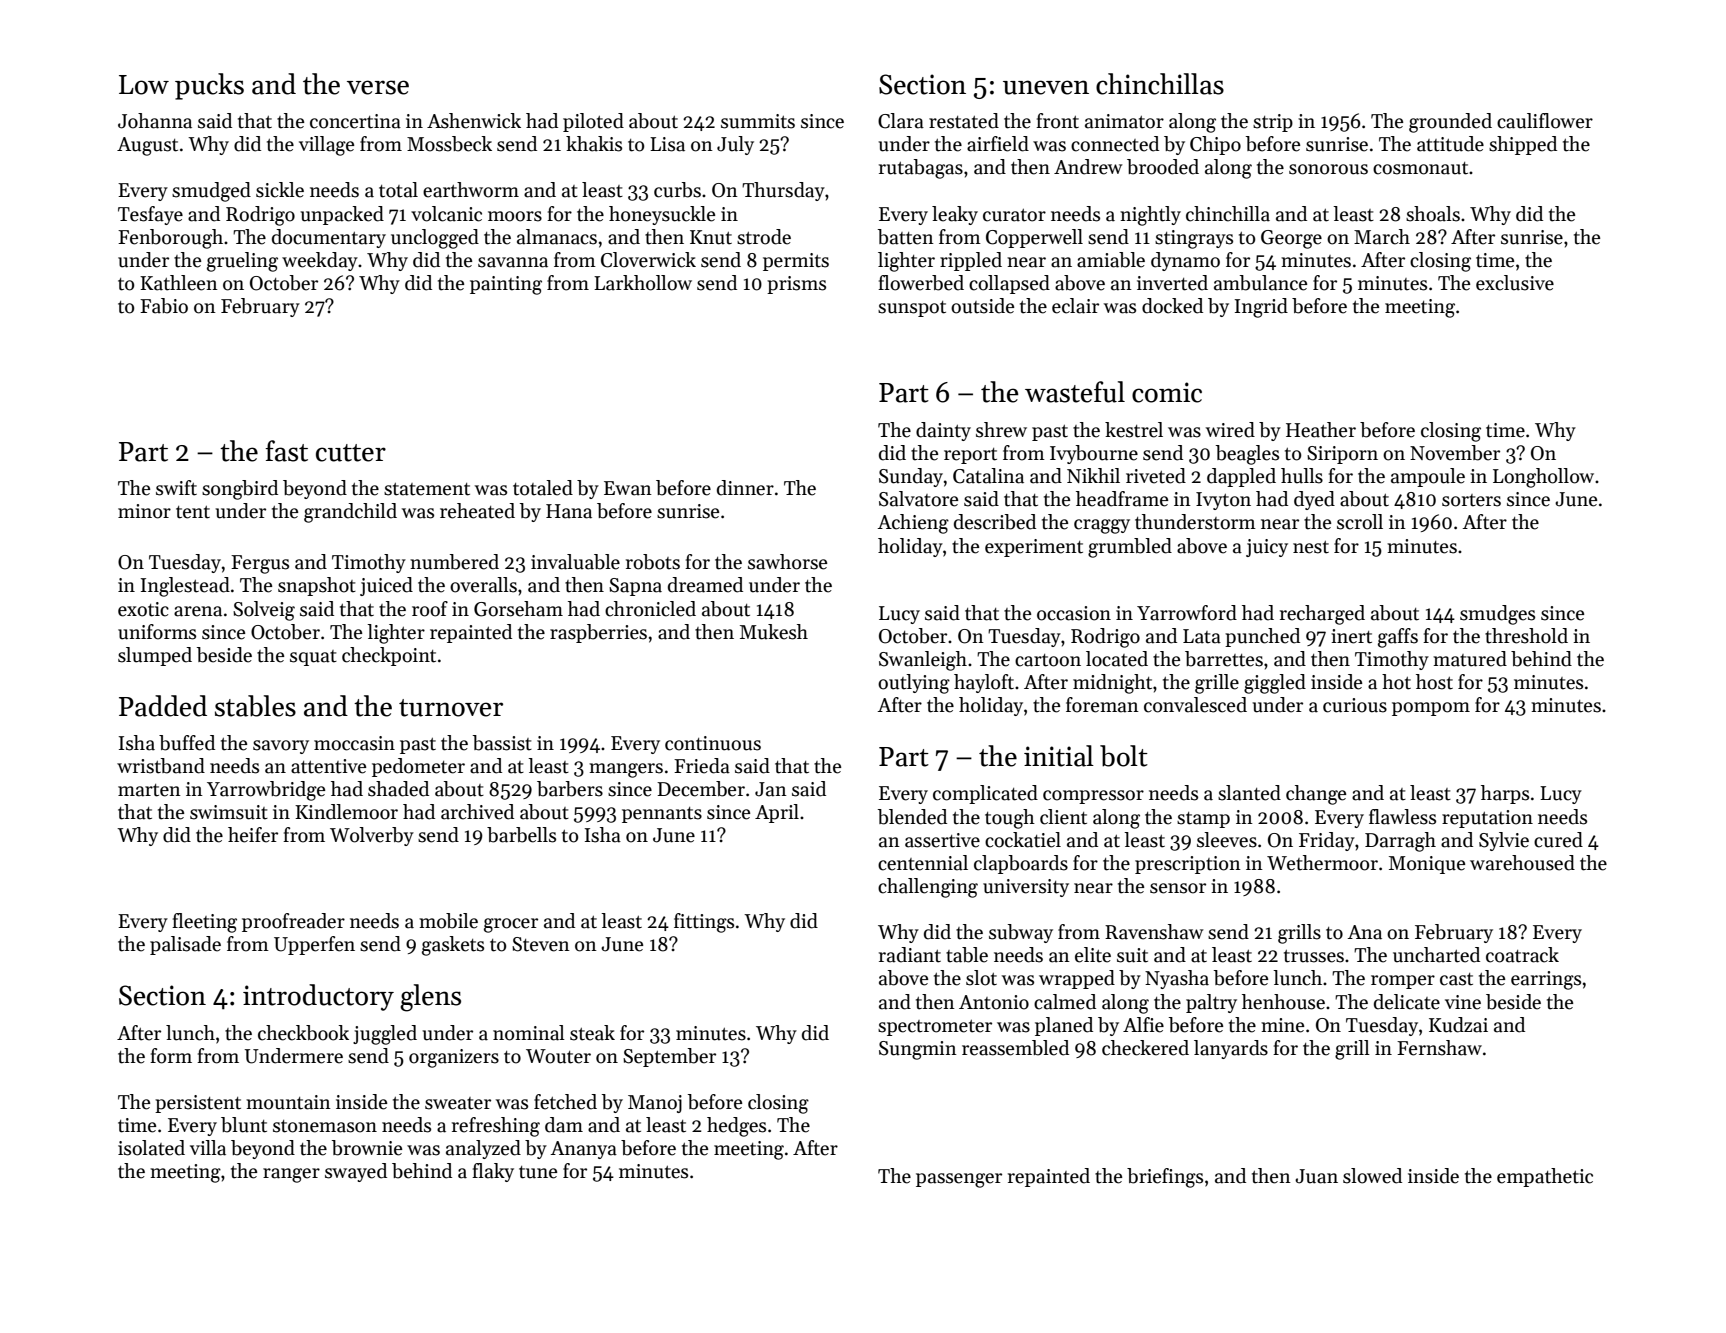 Image resolution: width=1726 pixels, height=1333 pixels. What do you see at coordinates (1241, 477) in the page?
I see `dappled` at bounding box center [1241, 477].
